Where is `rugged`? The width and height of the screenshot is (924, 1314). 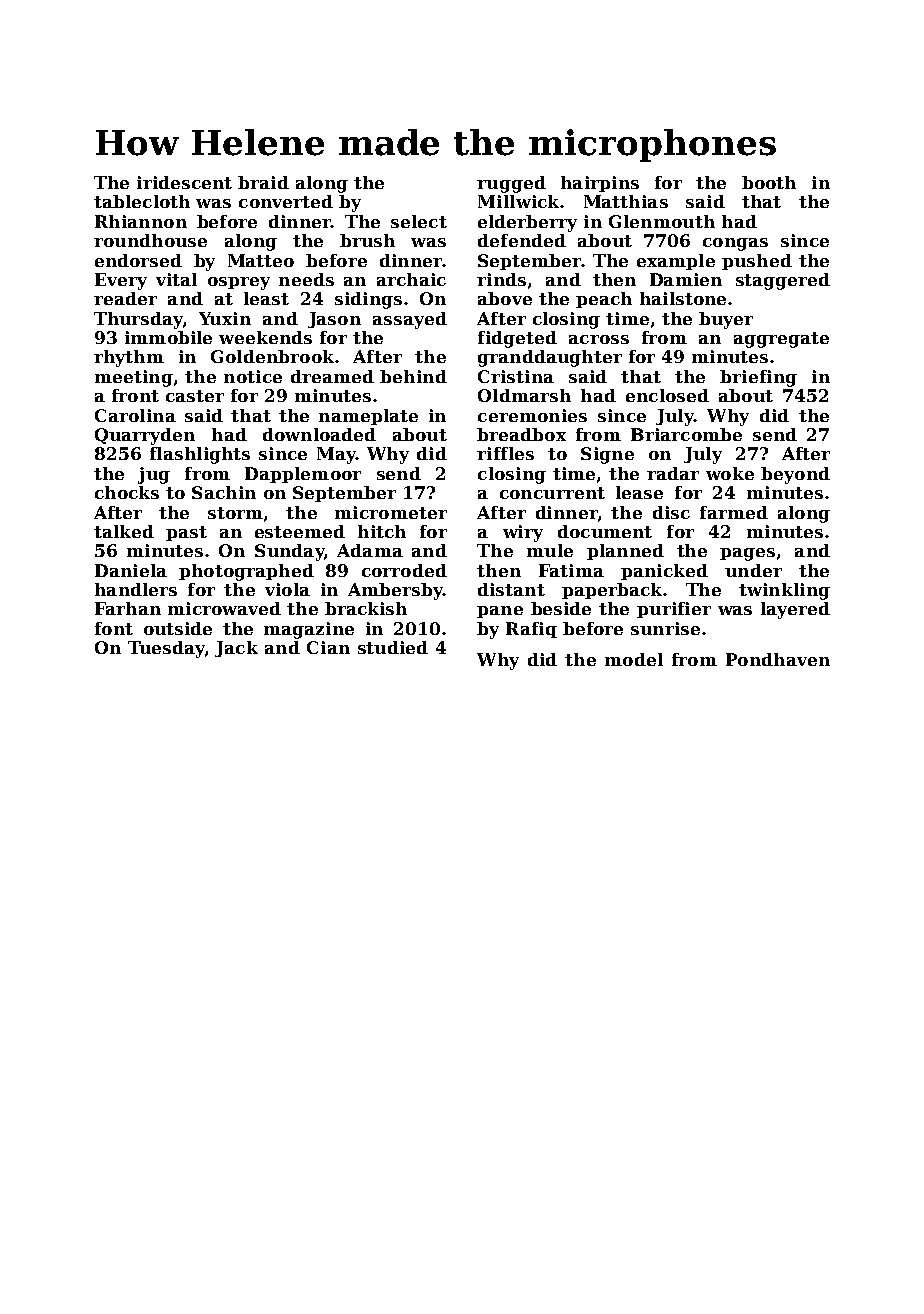 rugged is located at coordinates (511, 184).
